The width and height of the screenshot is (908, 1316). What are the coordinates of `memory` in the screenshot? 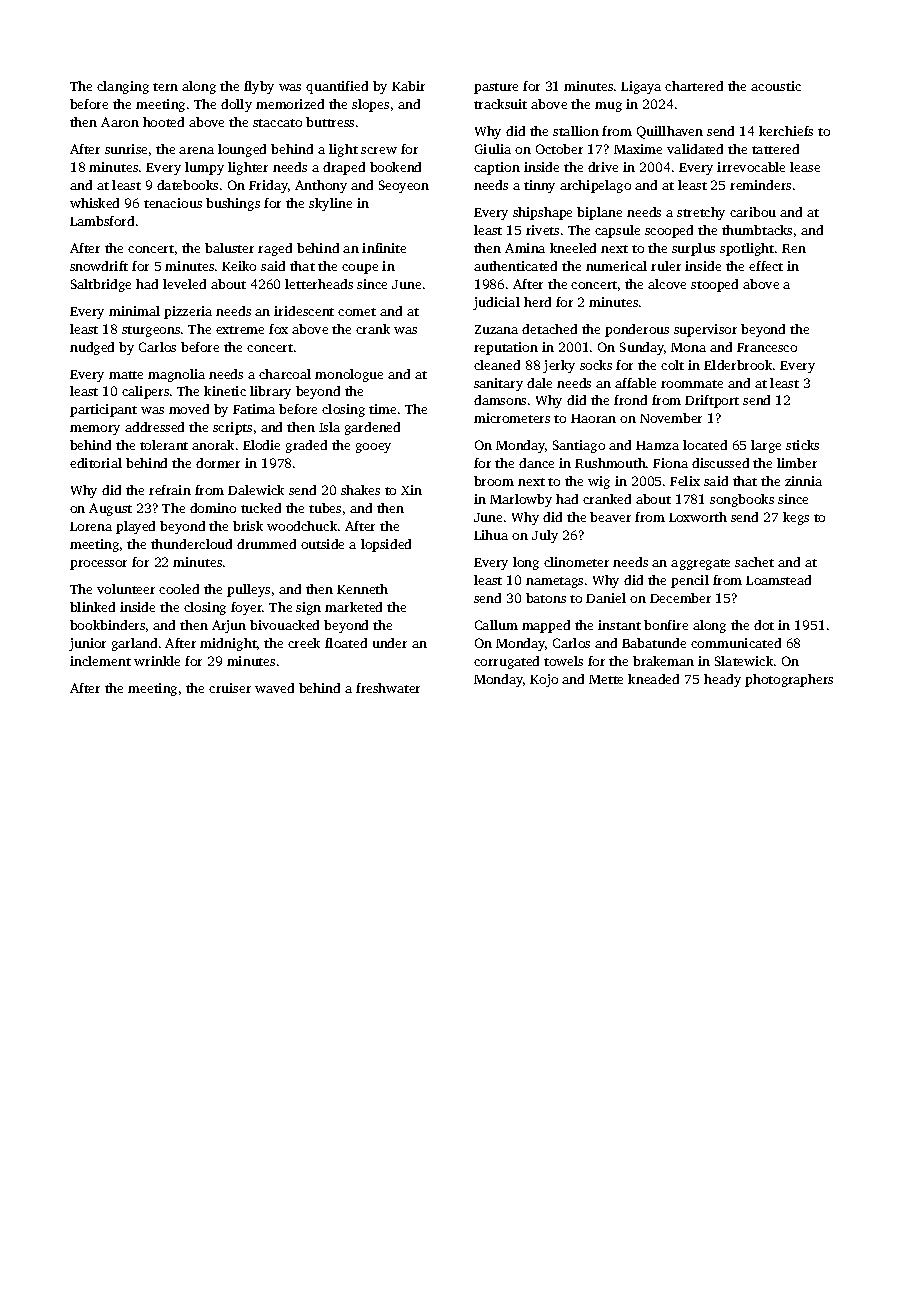 It's located at (95, 430).
